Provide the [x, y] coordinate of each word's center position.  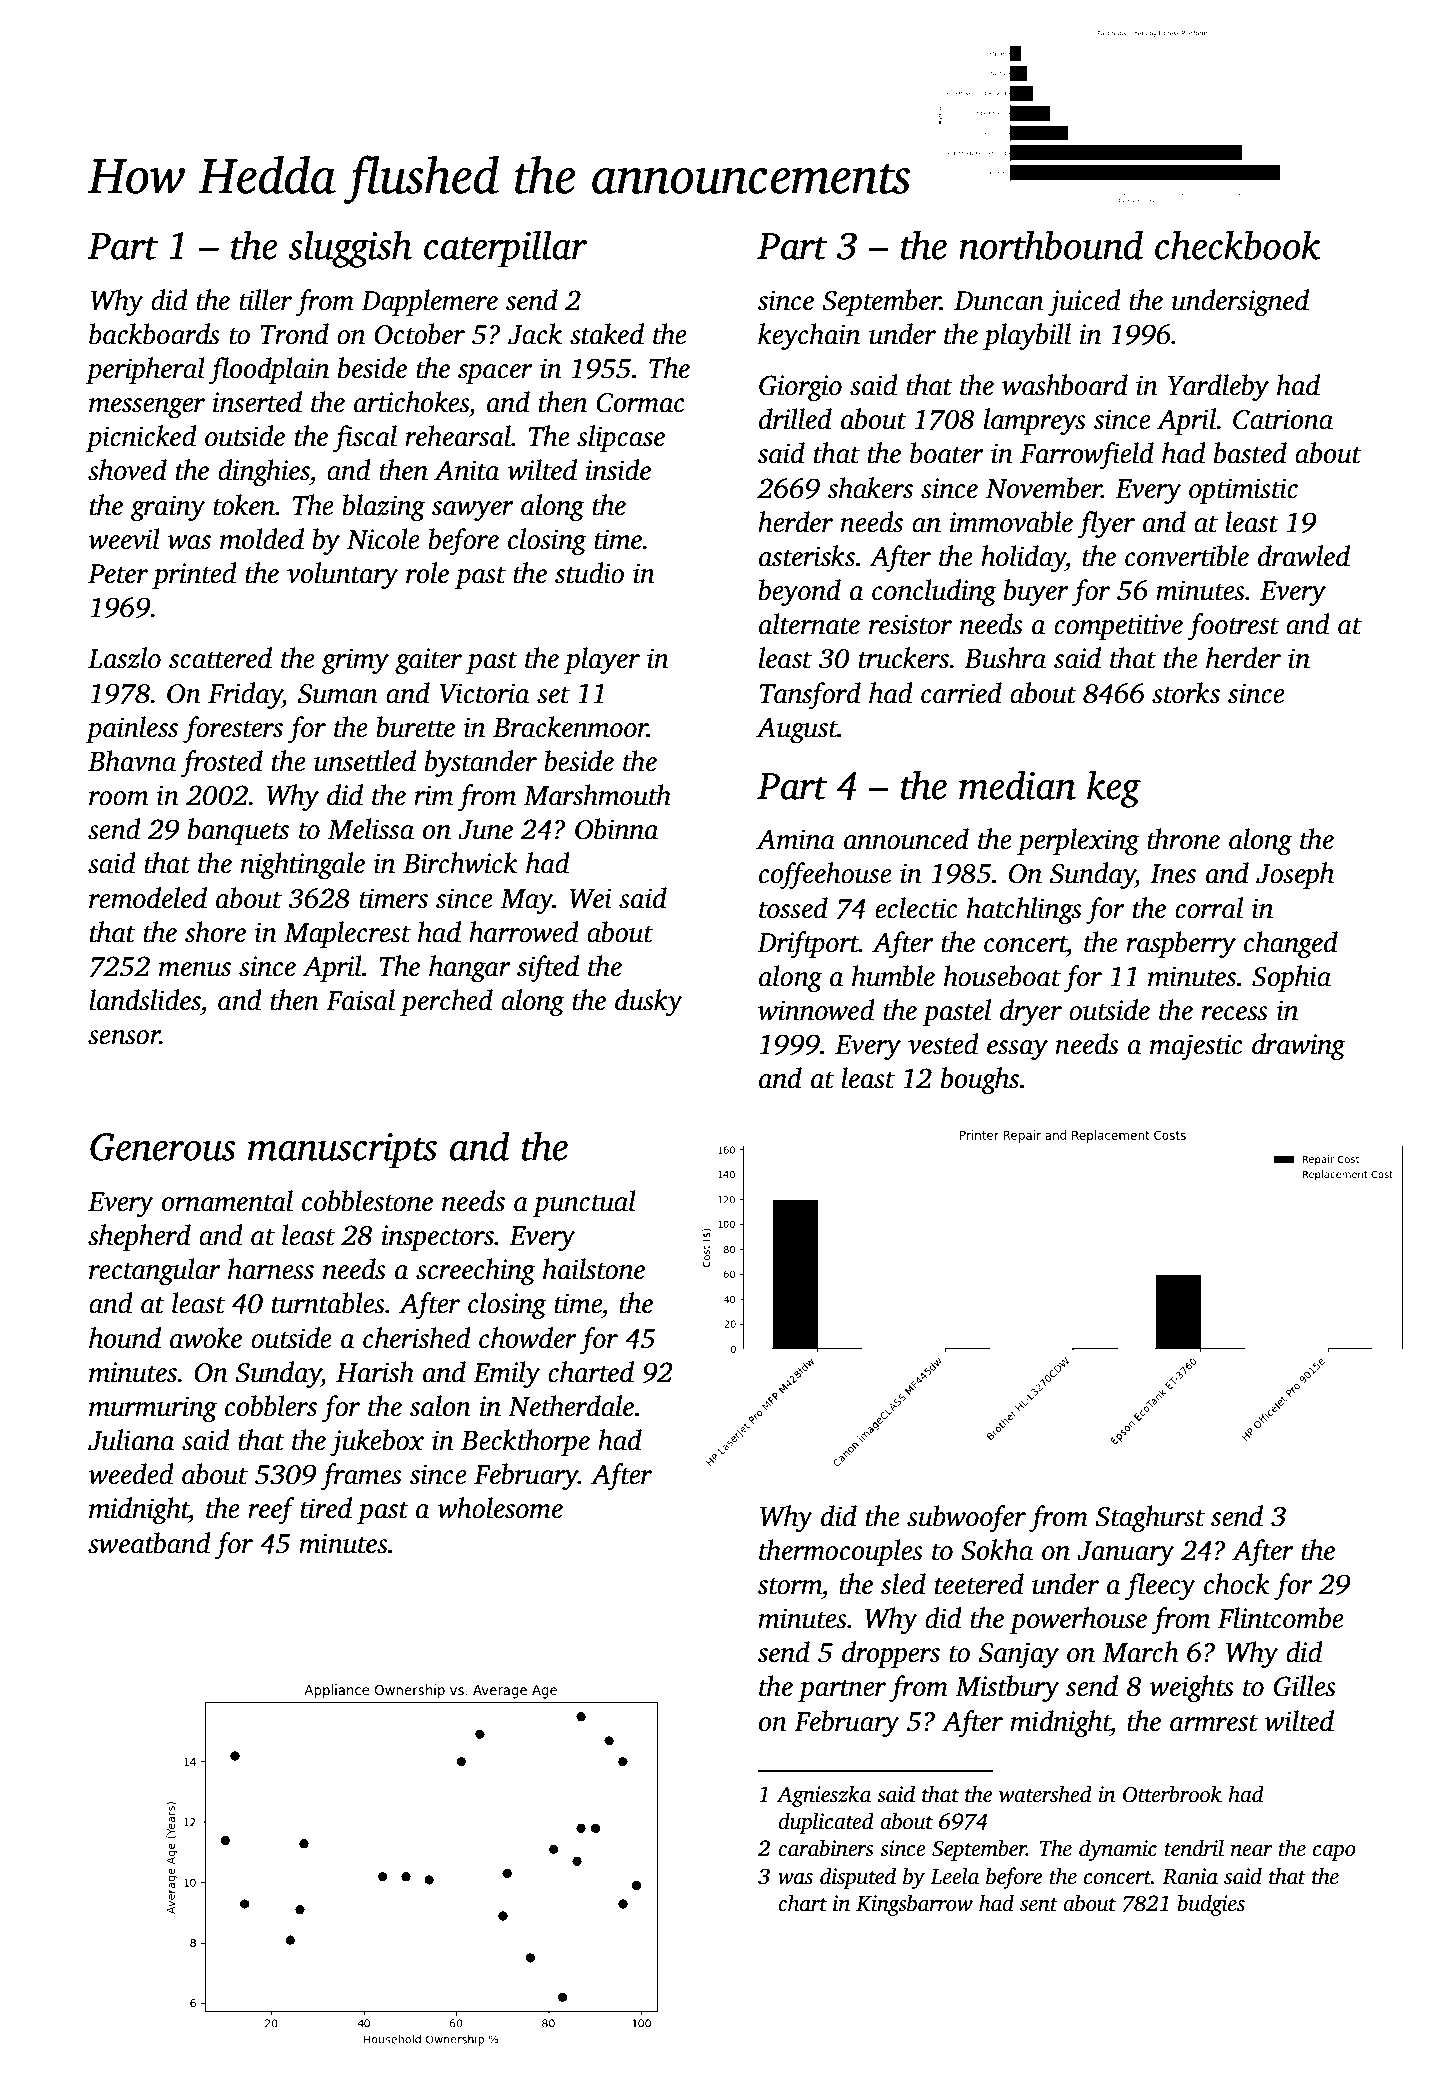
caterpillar [505, 249]
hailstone [594, 1269]
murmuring [153, 1409]
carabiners [826, 1848]
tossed [793, 908]
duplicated [826, 1823]
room [119, 798]
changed [1291, 945]
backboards [154, 334]
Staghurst [1150, 1519]
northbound [1051, 245]
